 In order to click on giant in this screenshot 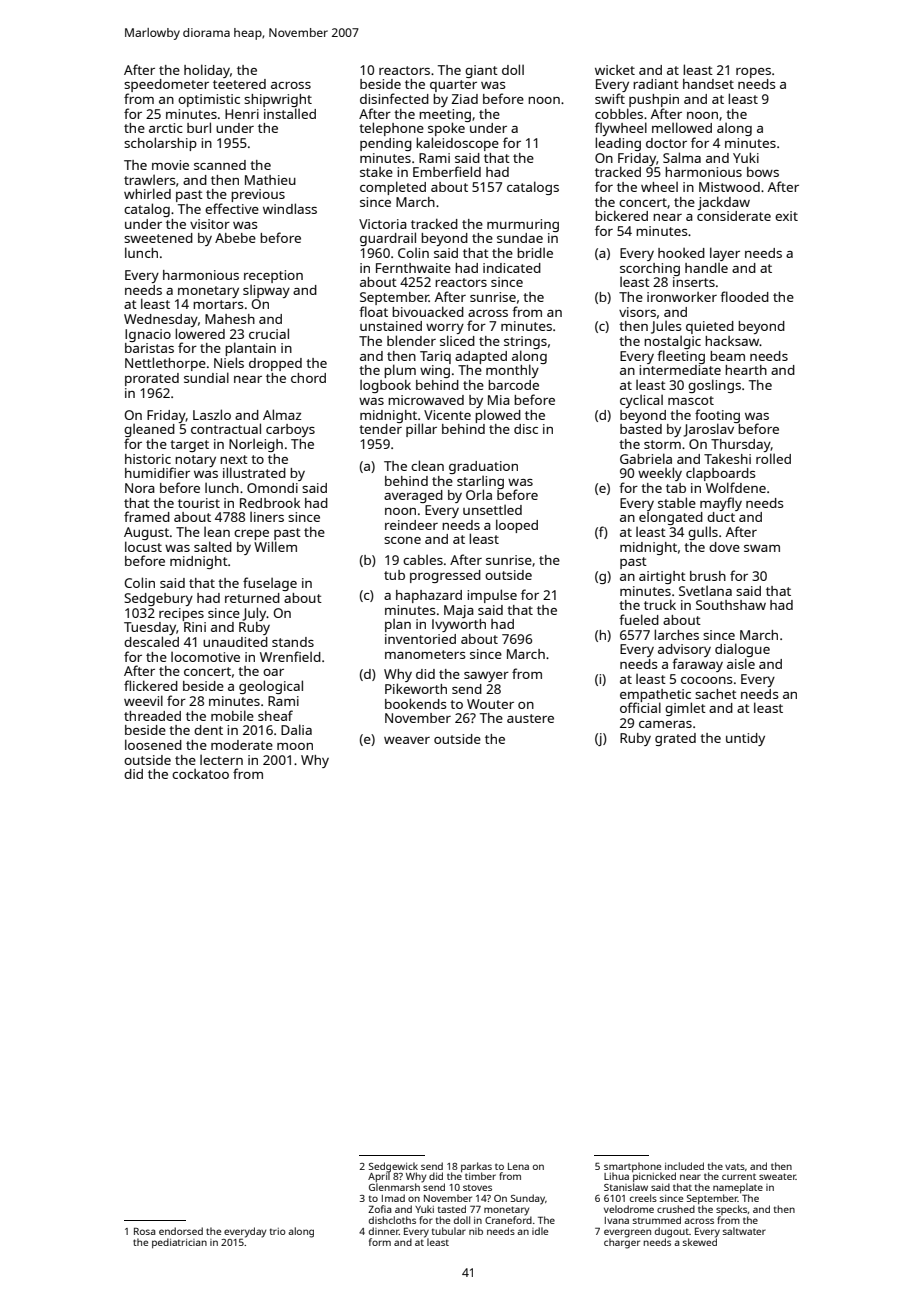, I will do `click(481, 71)`.
